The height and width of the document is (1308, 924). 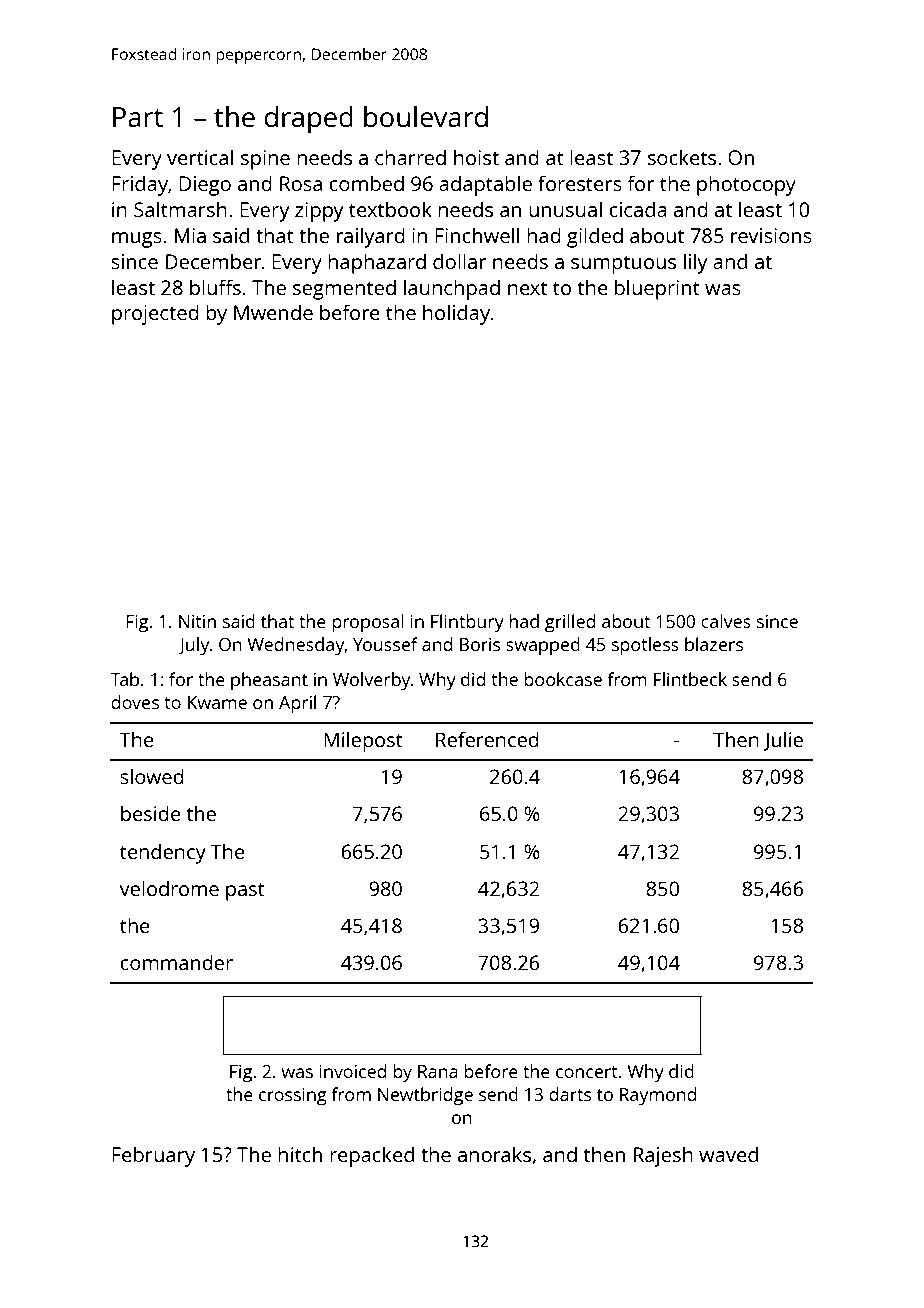 I want to click on blueprint, so click(x=657, y=289).
